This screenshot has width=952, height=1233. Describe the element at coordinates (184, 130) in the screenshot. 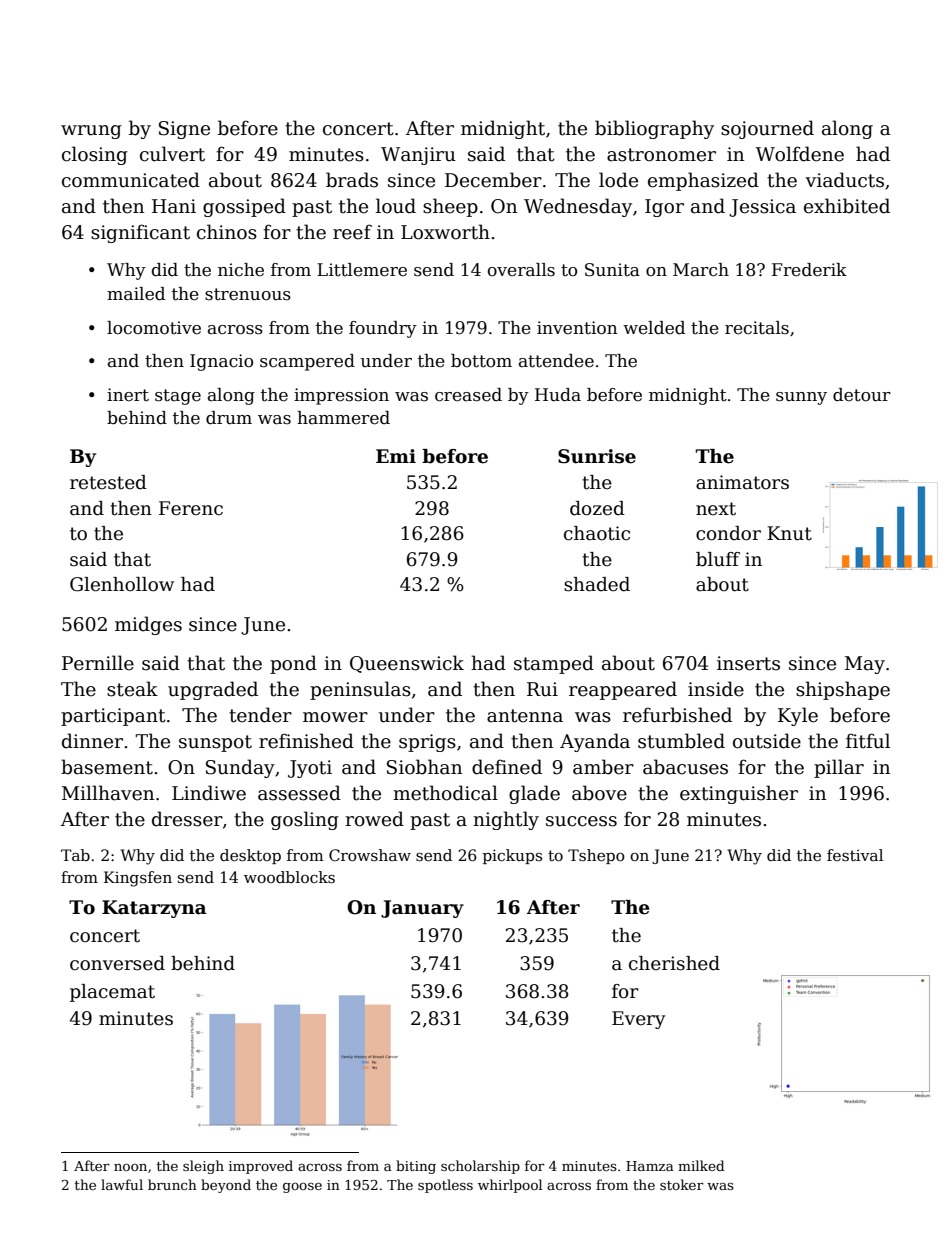

I see `Signe` at that location.
